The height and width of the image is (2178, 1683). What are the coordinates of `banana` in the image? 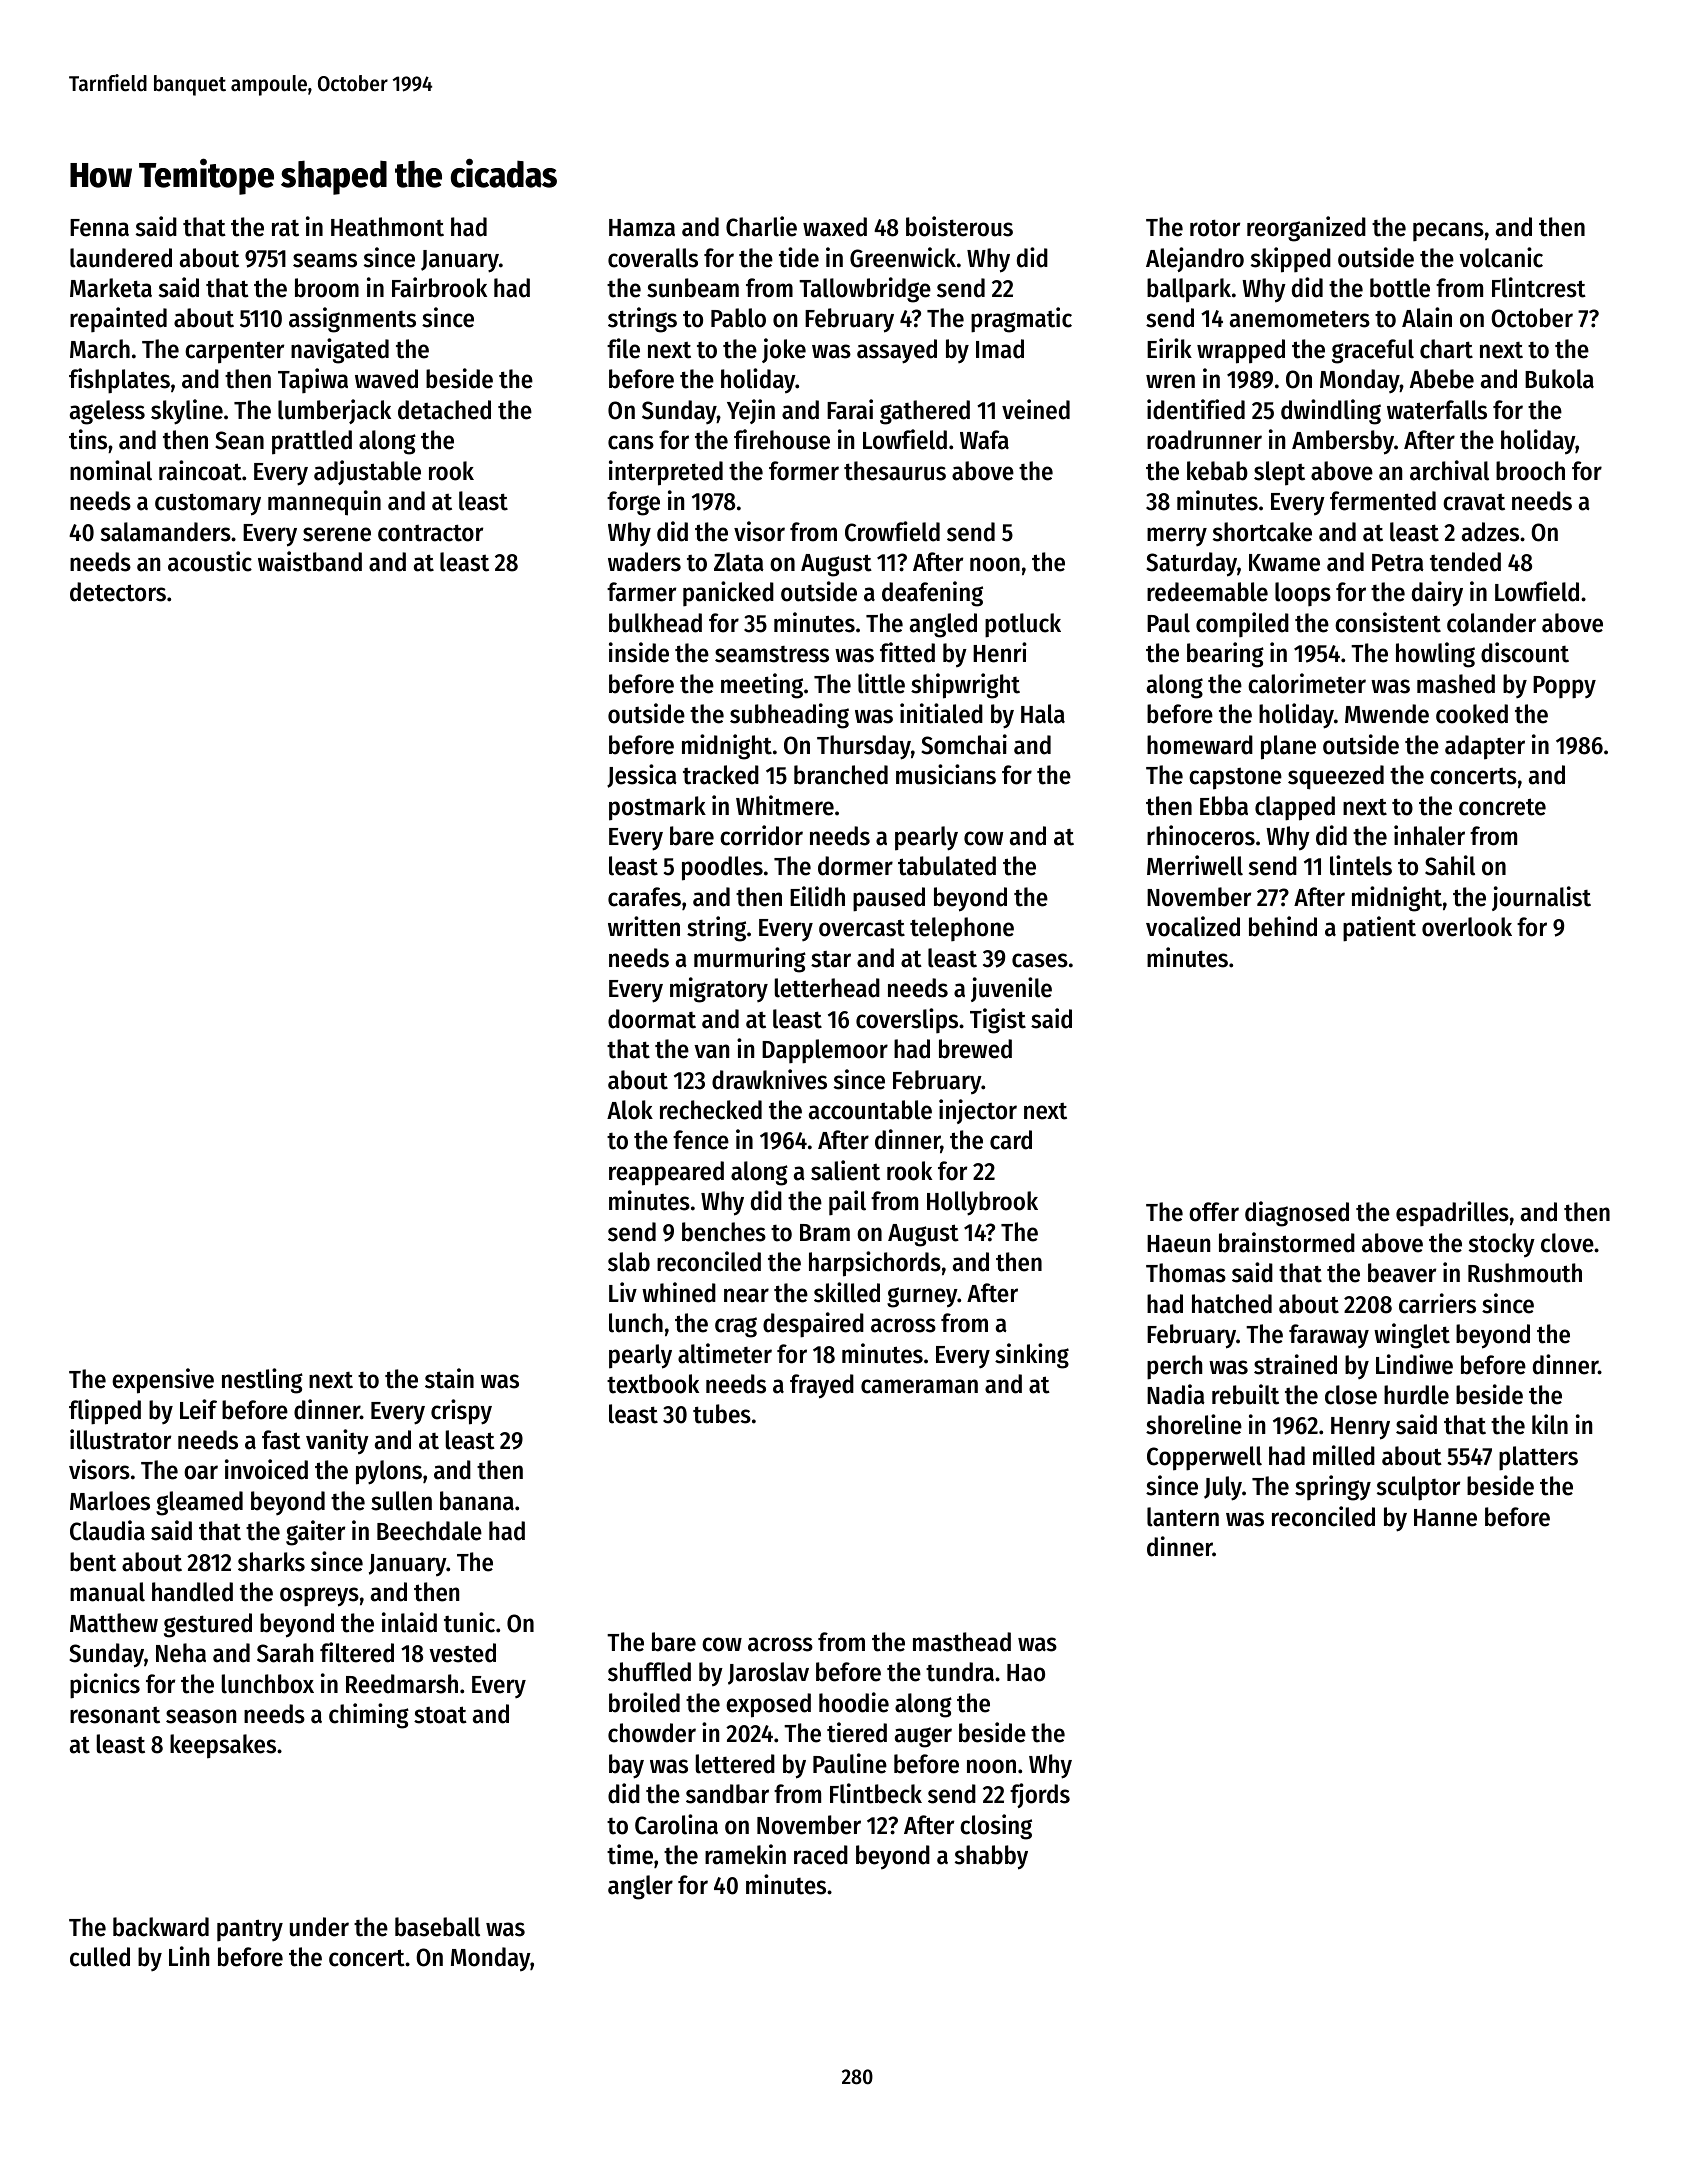 It's located at (477, 1501).
